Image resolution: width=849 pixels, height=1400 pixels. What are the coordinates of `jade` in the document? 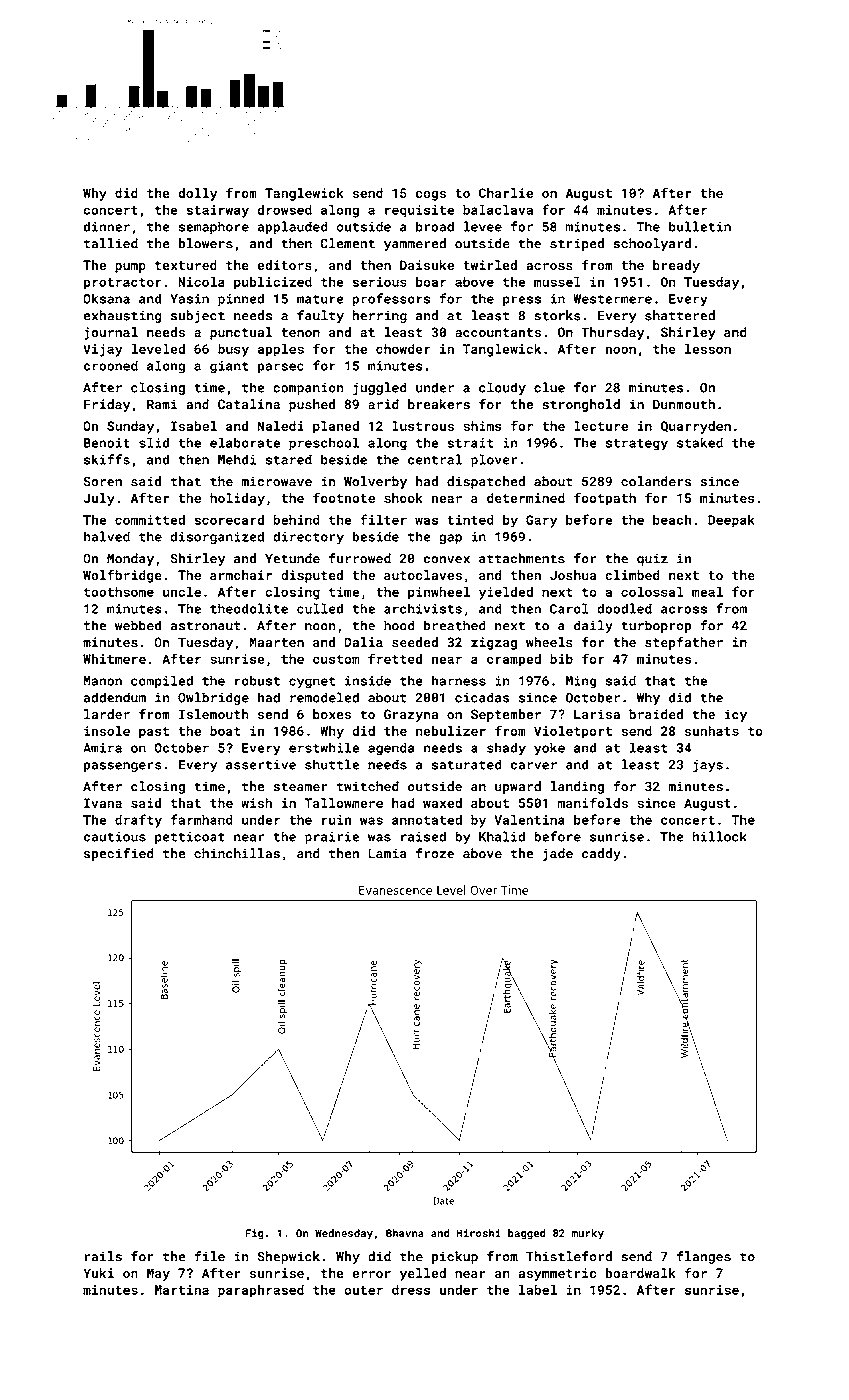 It's located at (558, 854).
